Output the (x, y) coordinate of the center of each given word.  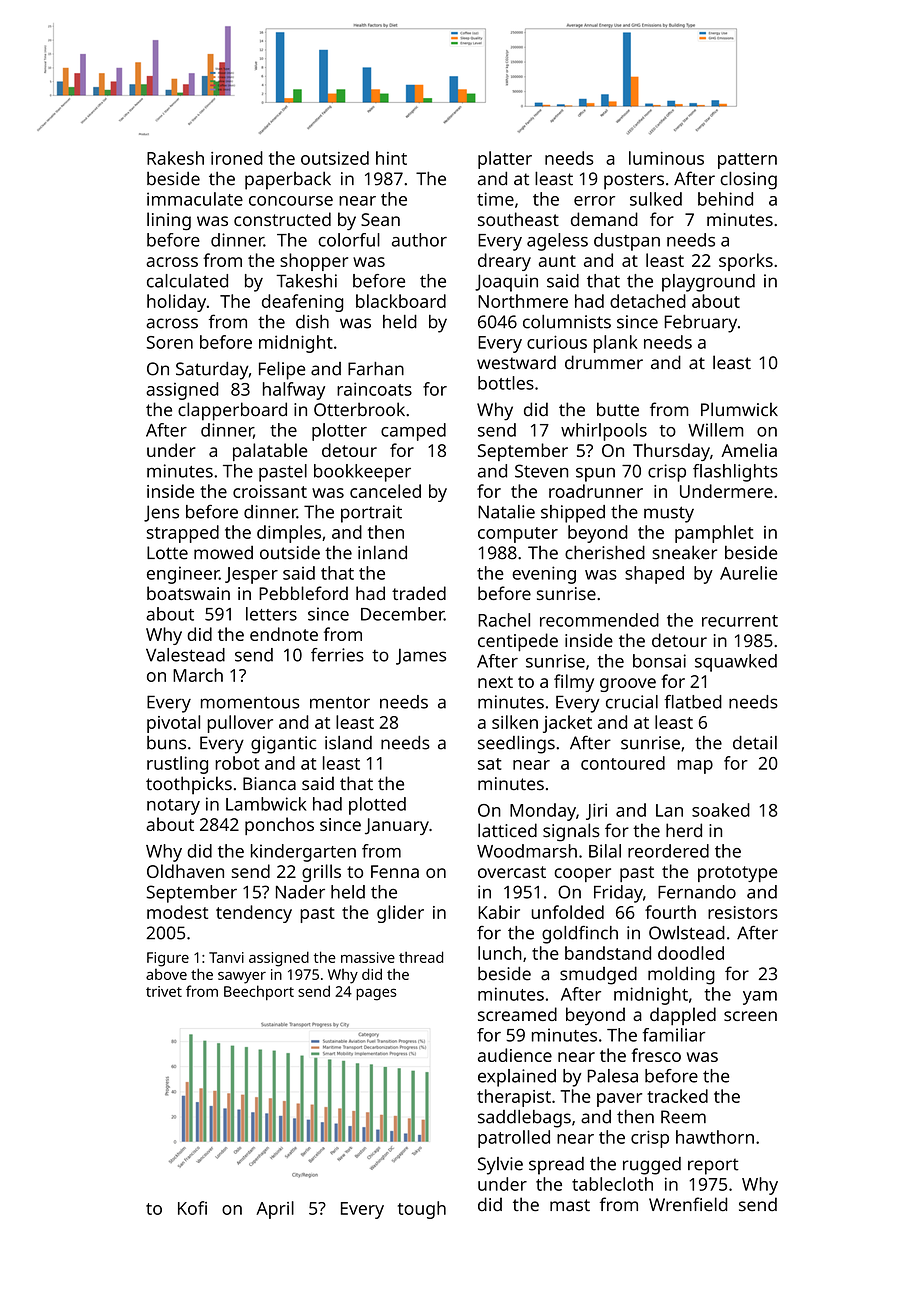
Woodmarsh (527, 851)
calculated (187, 281)
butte (618, 409)
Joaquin (506, 283)
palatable (270, 452)
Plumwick (739, 409)
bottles (506, 383)
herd (684, 830)
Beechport (259, 992)
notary (173, 807)
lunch (500, 953)
